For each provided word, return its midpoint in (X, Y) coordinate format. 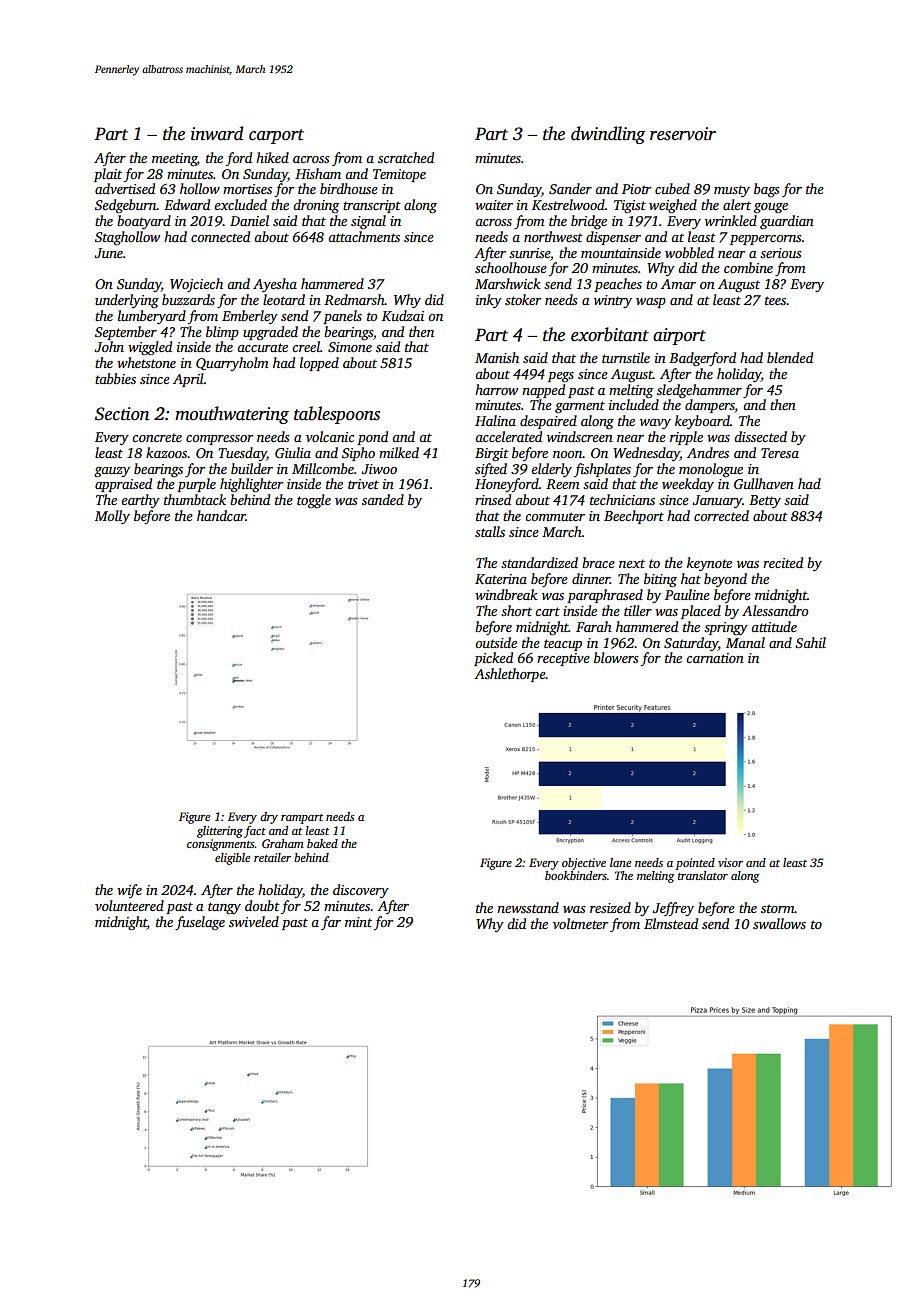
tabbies (115, 378)
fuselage (200, 923)
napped (543, 391)
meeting (174, 159)
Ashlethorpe (510, 675)
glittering (220, 832)
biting (660, 580)
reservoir (683, 134)
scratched (406, 157)
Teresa (780, 453)
